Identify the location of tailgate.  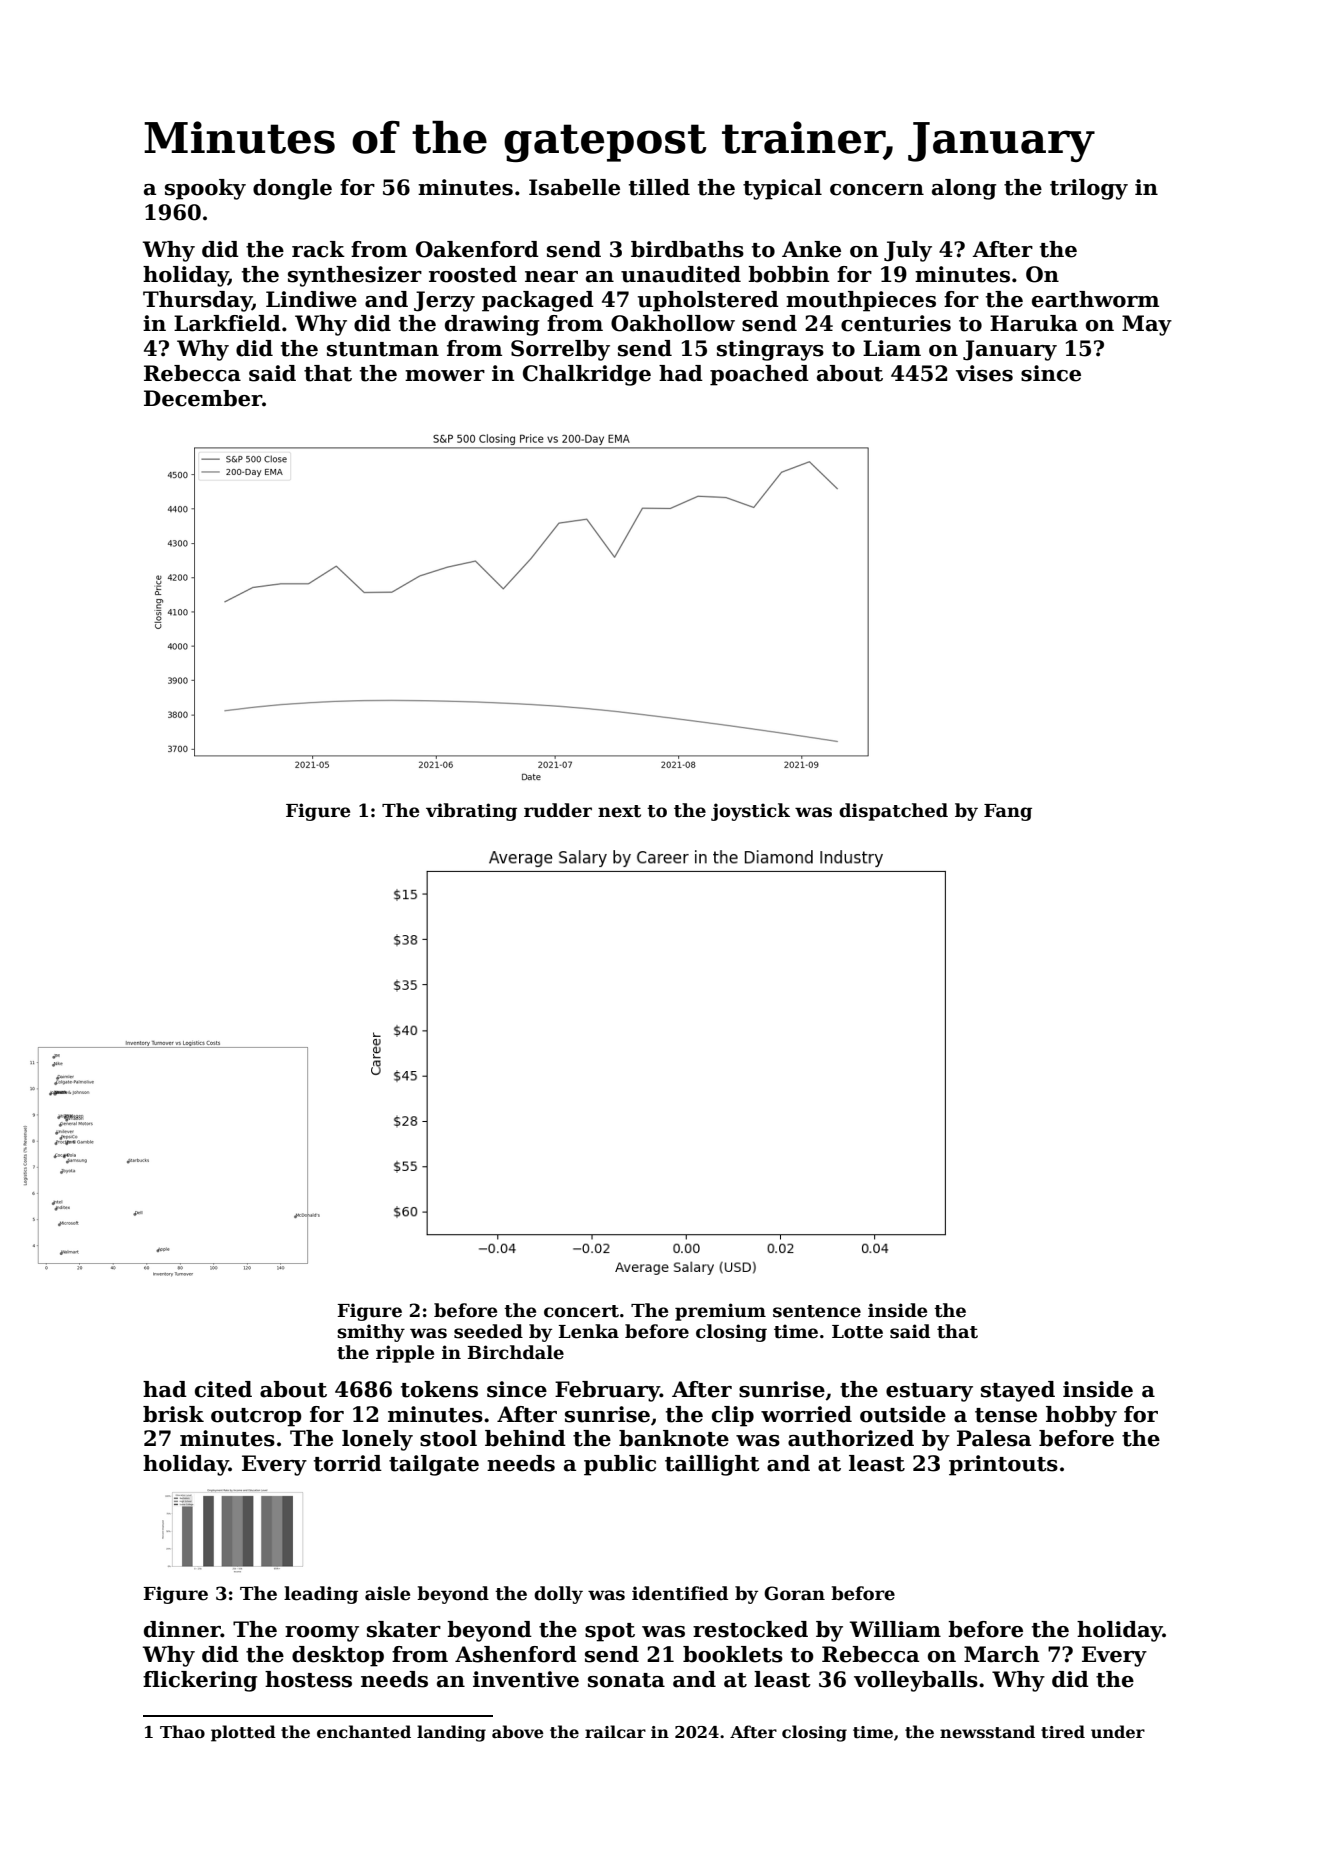
(434, 1465).
